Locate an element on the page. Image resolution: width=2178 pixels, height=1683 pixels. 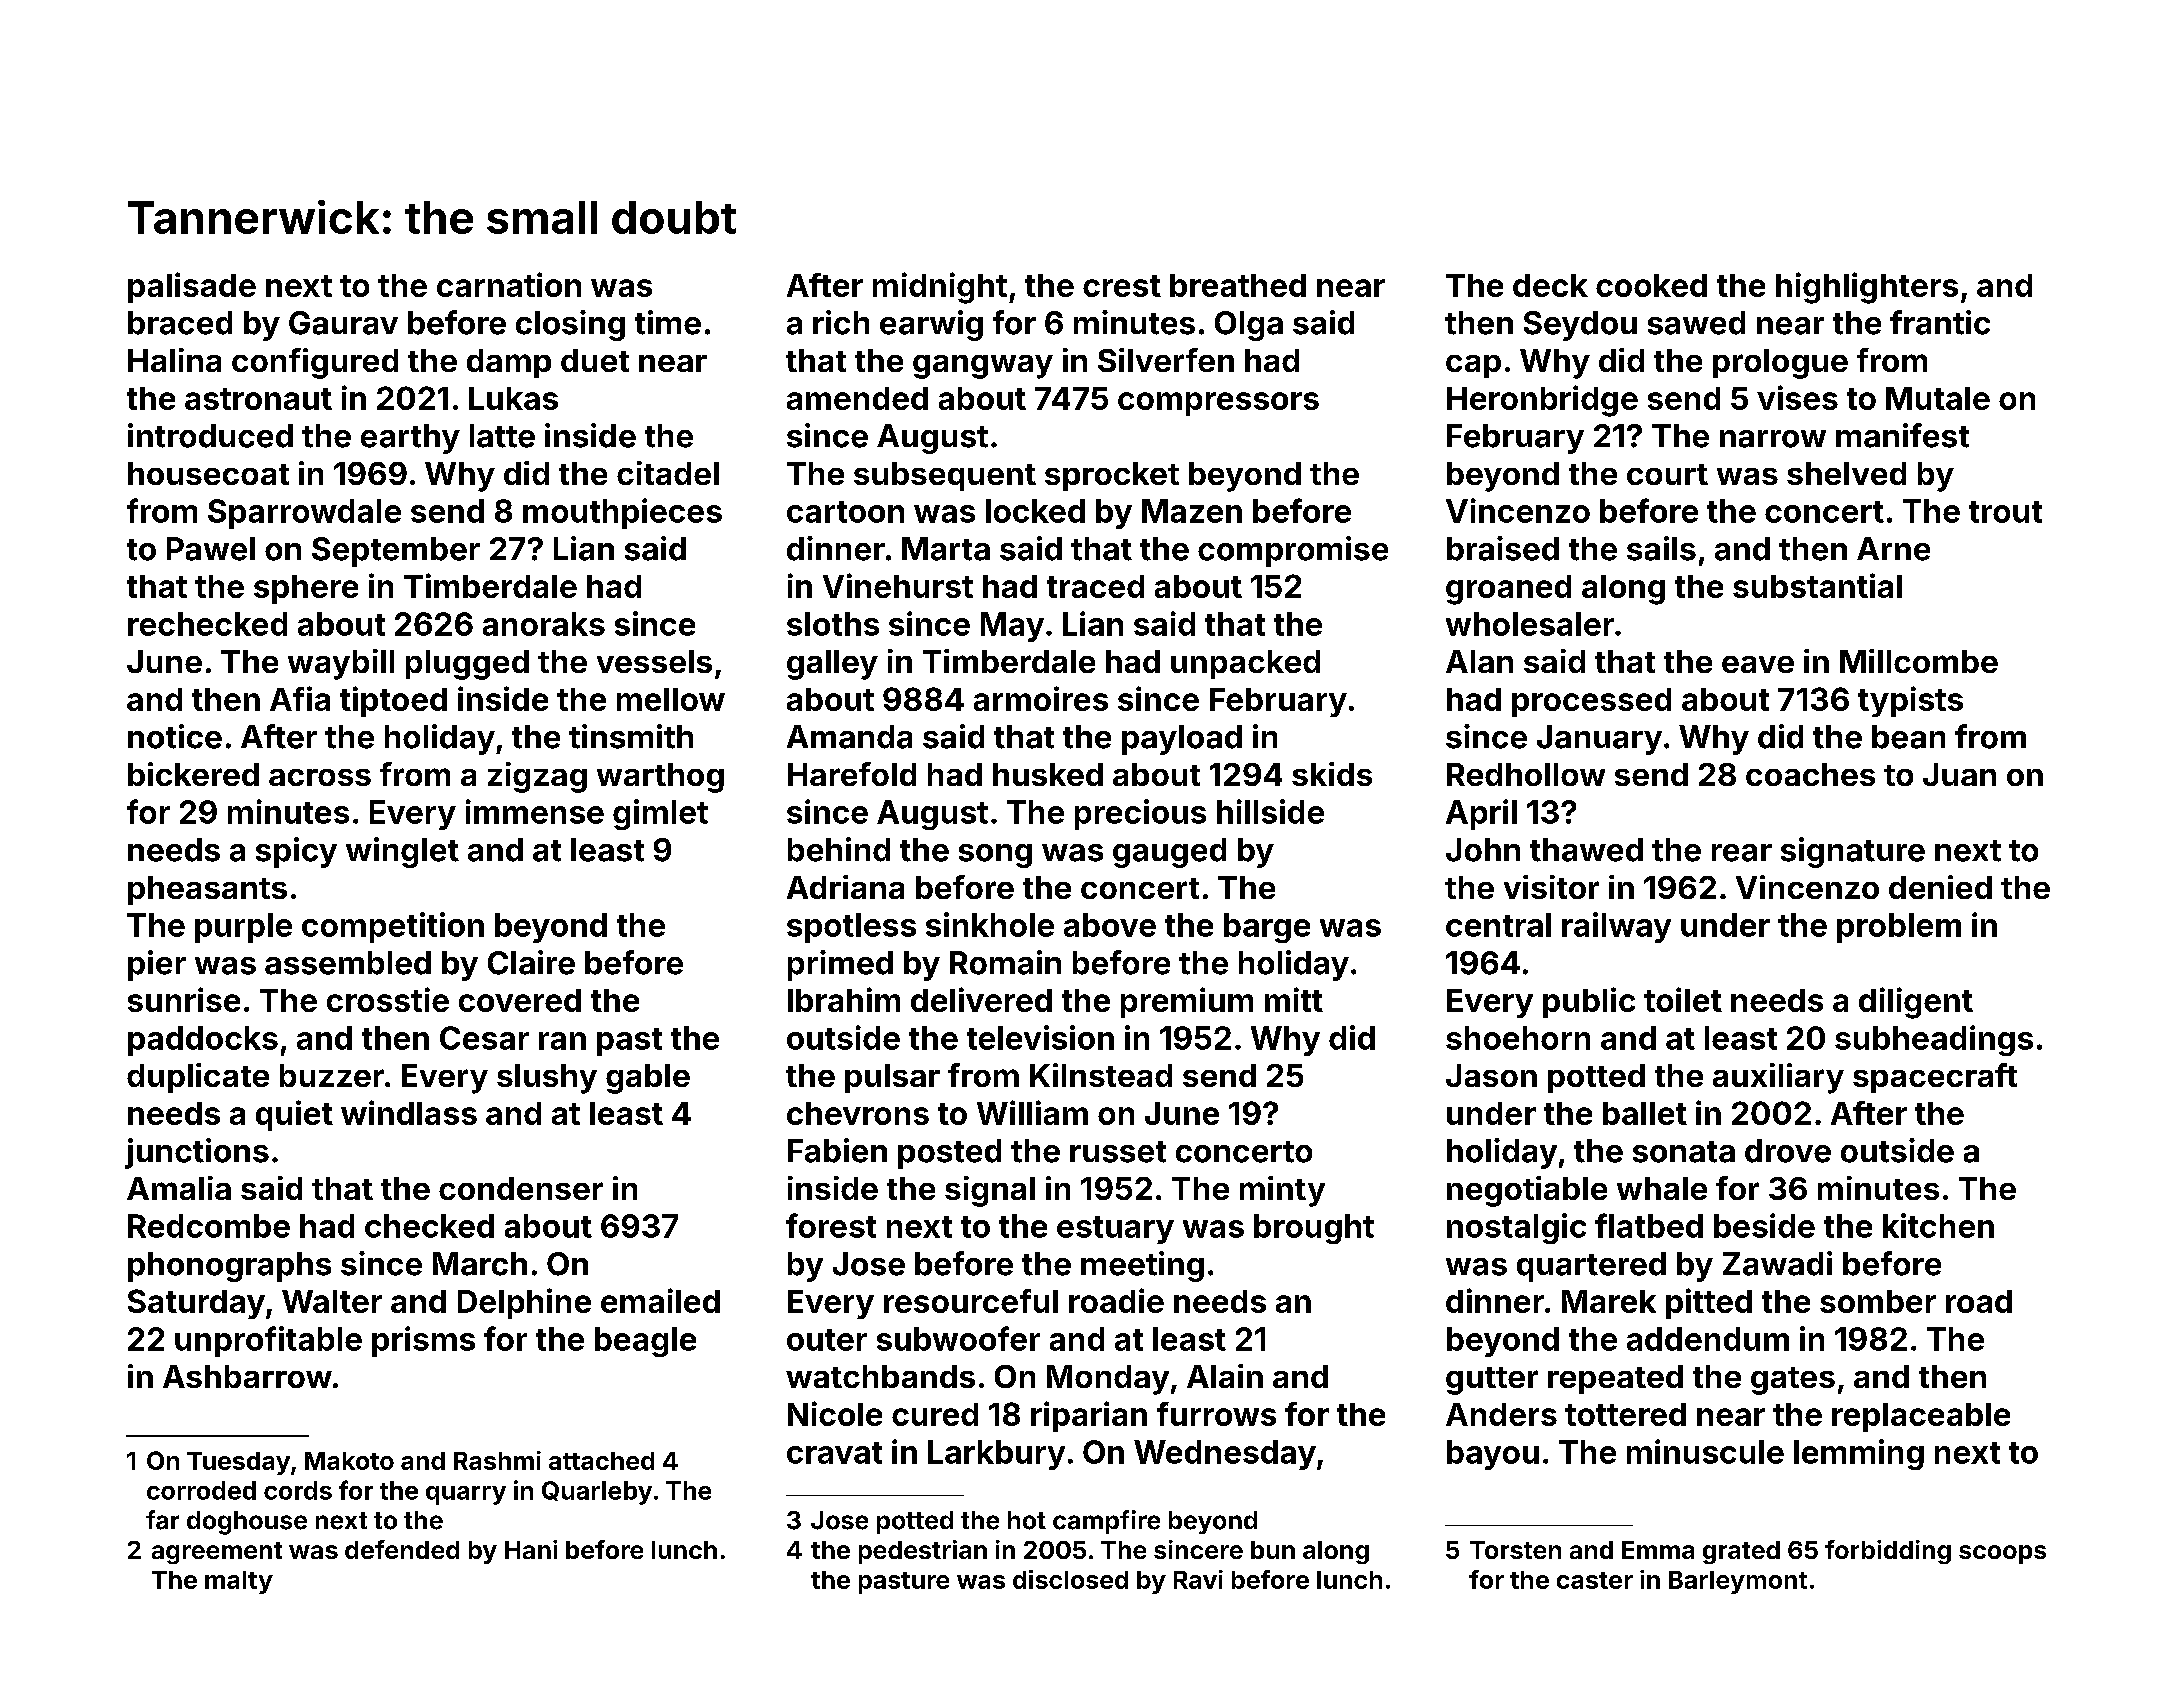
unpacked is located at coordinates (1245, 664).
